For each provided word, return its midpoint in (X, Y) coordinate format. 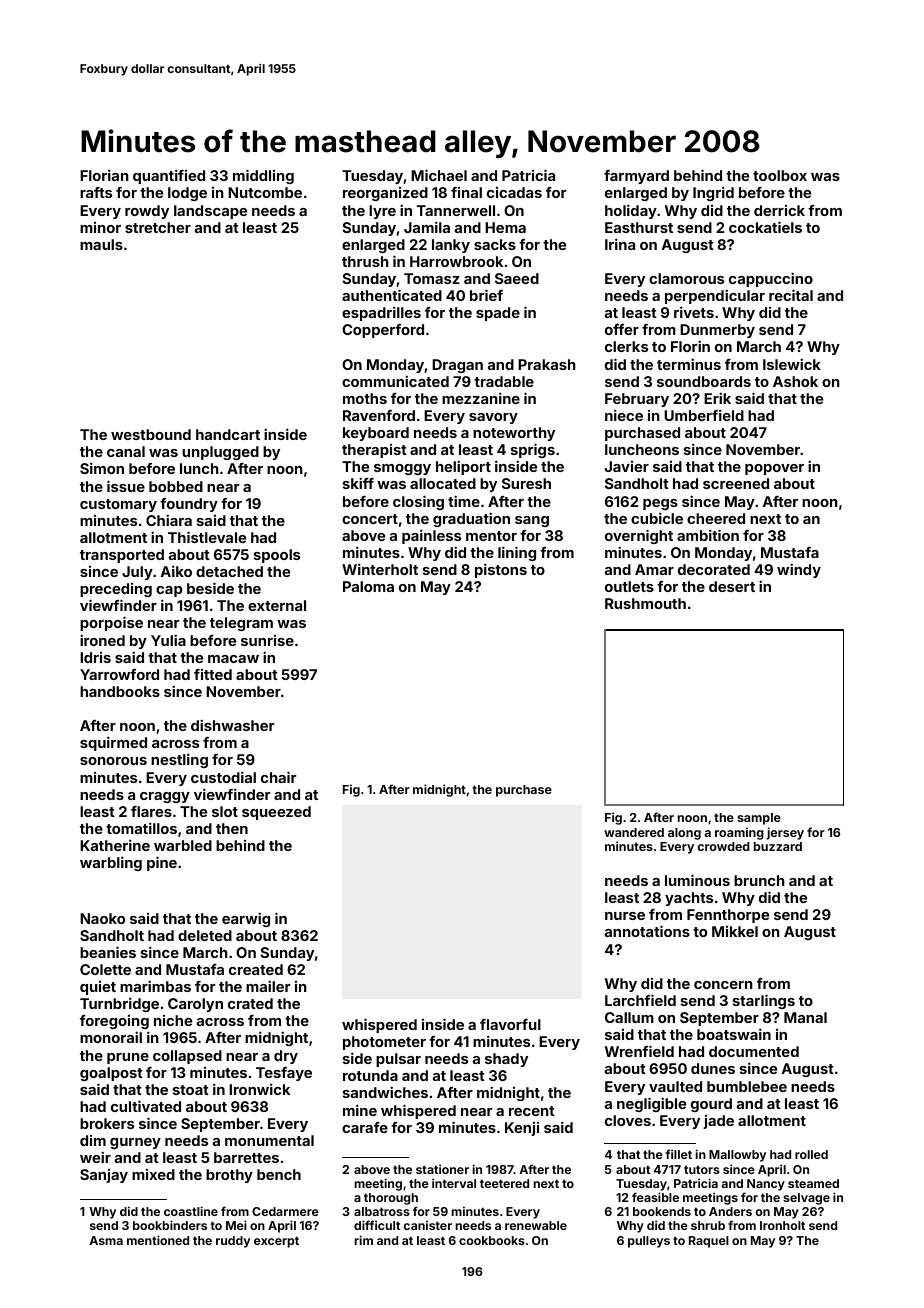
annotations (647, 931)
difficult (377, 1225)
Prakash (547, 364)
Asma (106, 1240)
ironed (102, 640)
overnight (639, 536)
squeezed (276, 813)
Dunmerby (717, 331)
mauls (101, 244)
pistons (501, 570)
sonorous (113, 761)
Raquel (709, 1242)
